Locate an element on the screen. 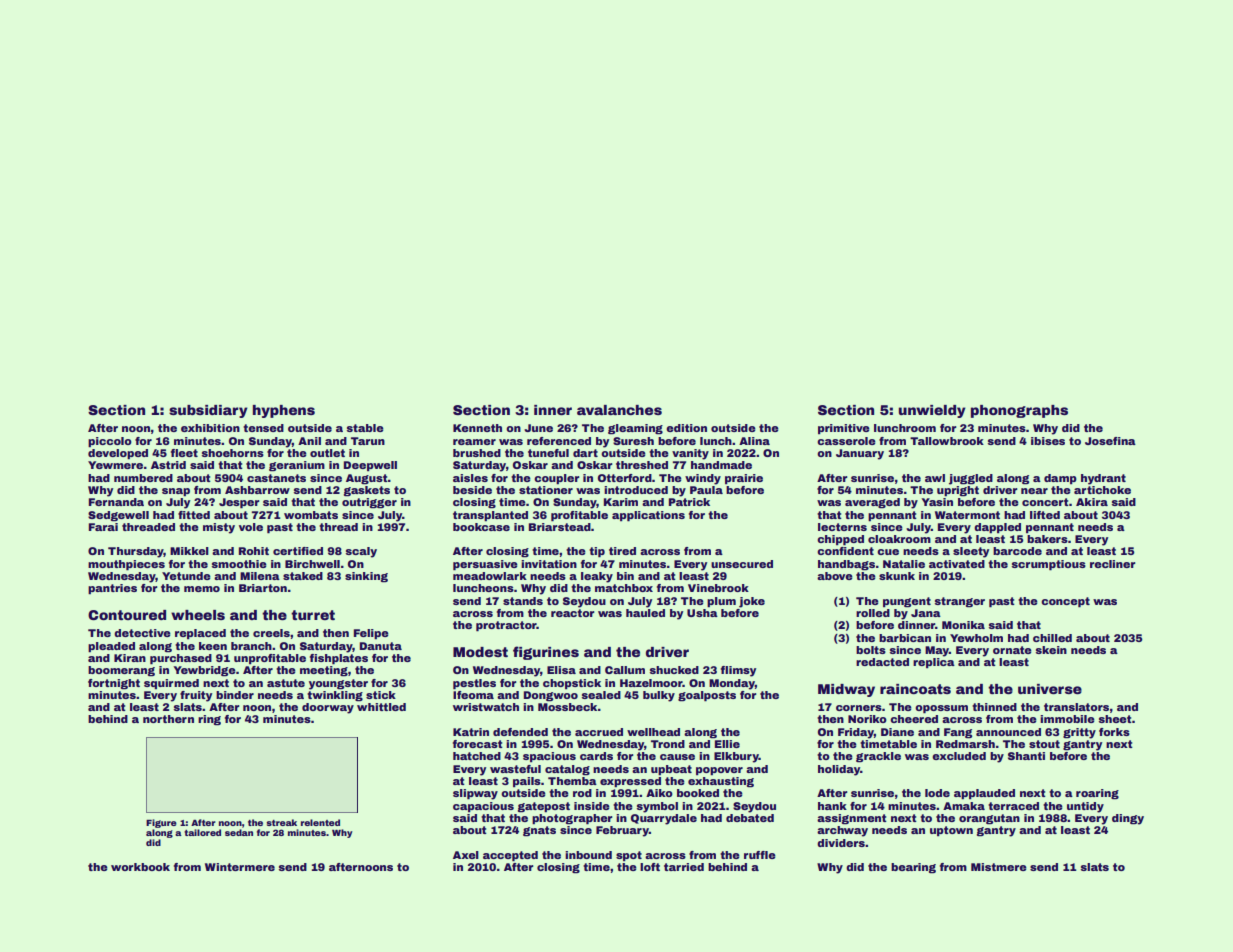 This screenshot has width=1233, height=952. workbook is located at coordinates (140, 867).
